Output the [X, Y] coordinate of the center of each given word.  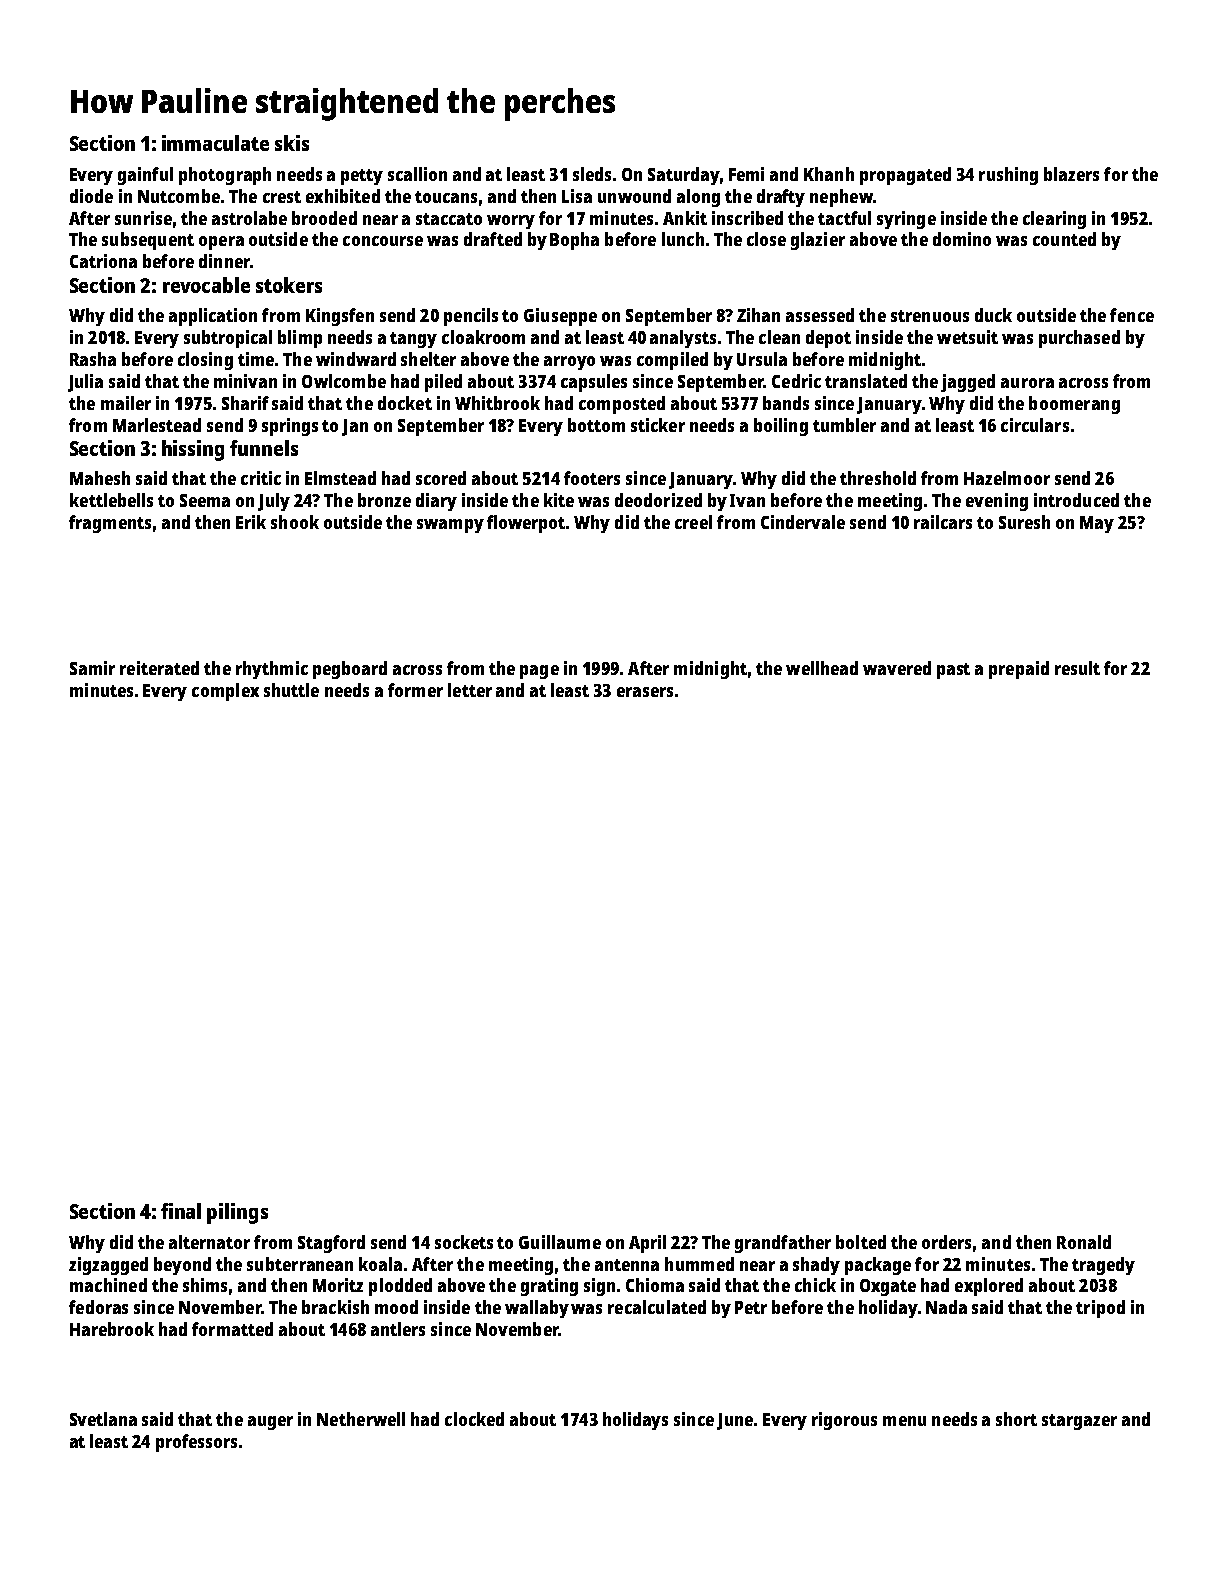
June [735, 1421]
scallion [417, 174]
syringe [906, 220]
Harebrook [112, 1329]
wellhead [822, 668]
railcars [943, 522]
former [415, 690]
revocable [206, 285]
